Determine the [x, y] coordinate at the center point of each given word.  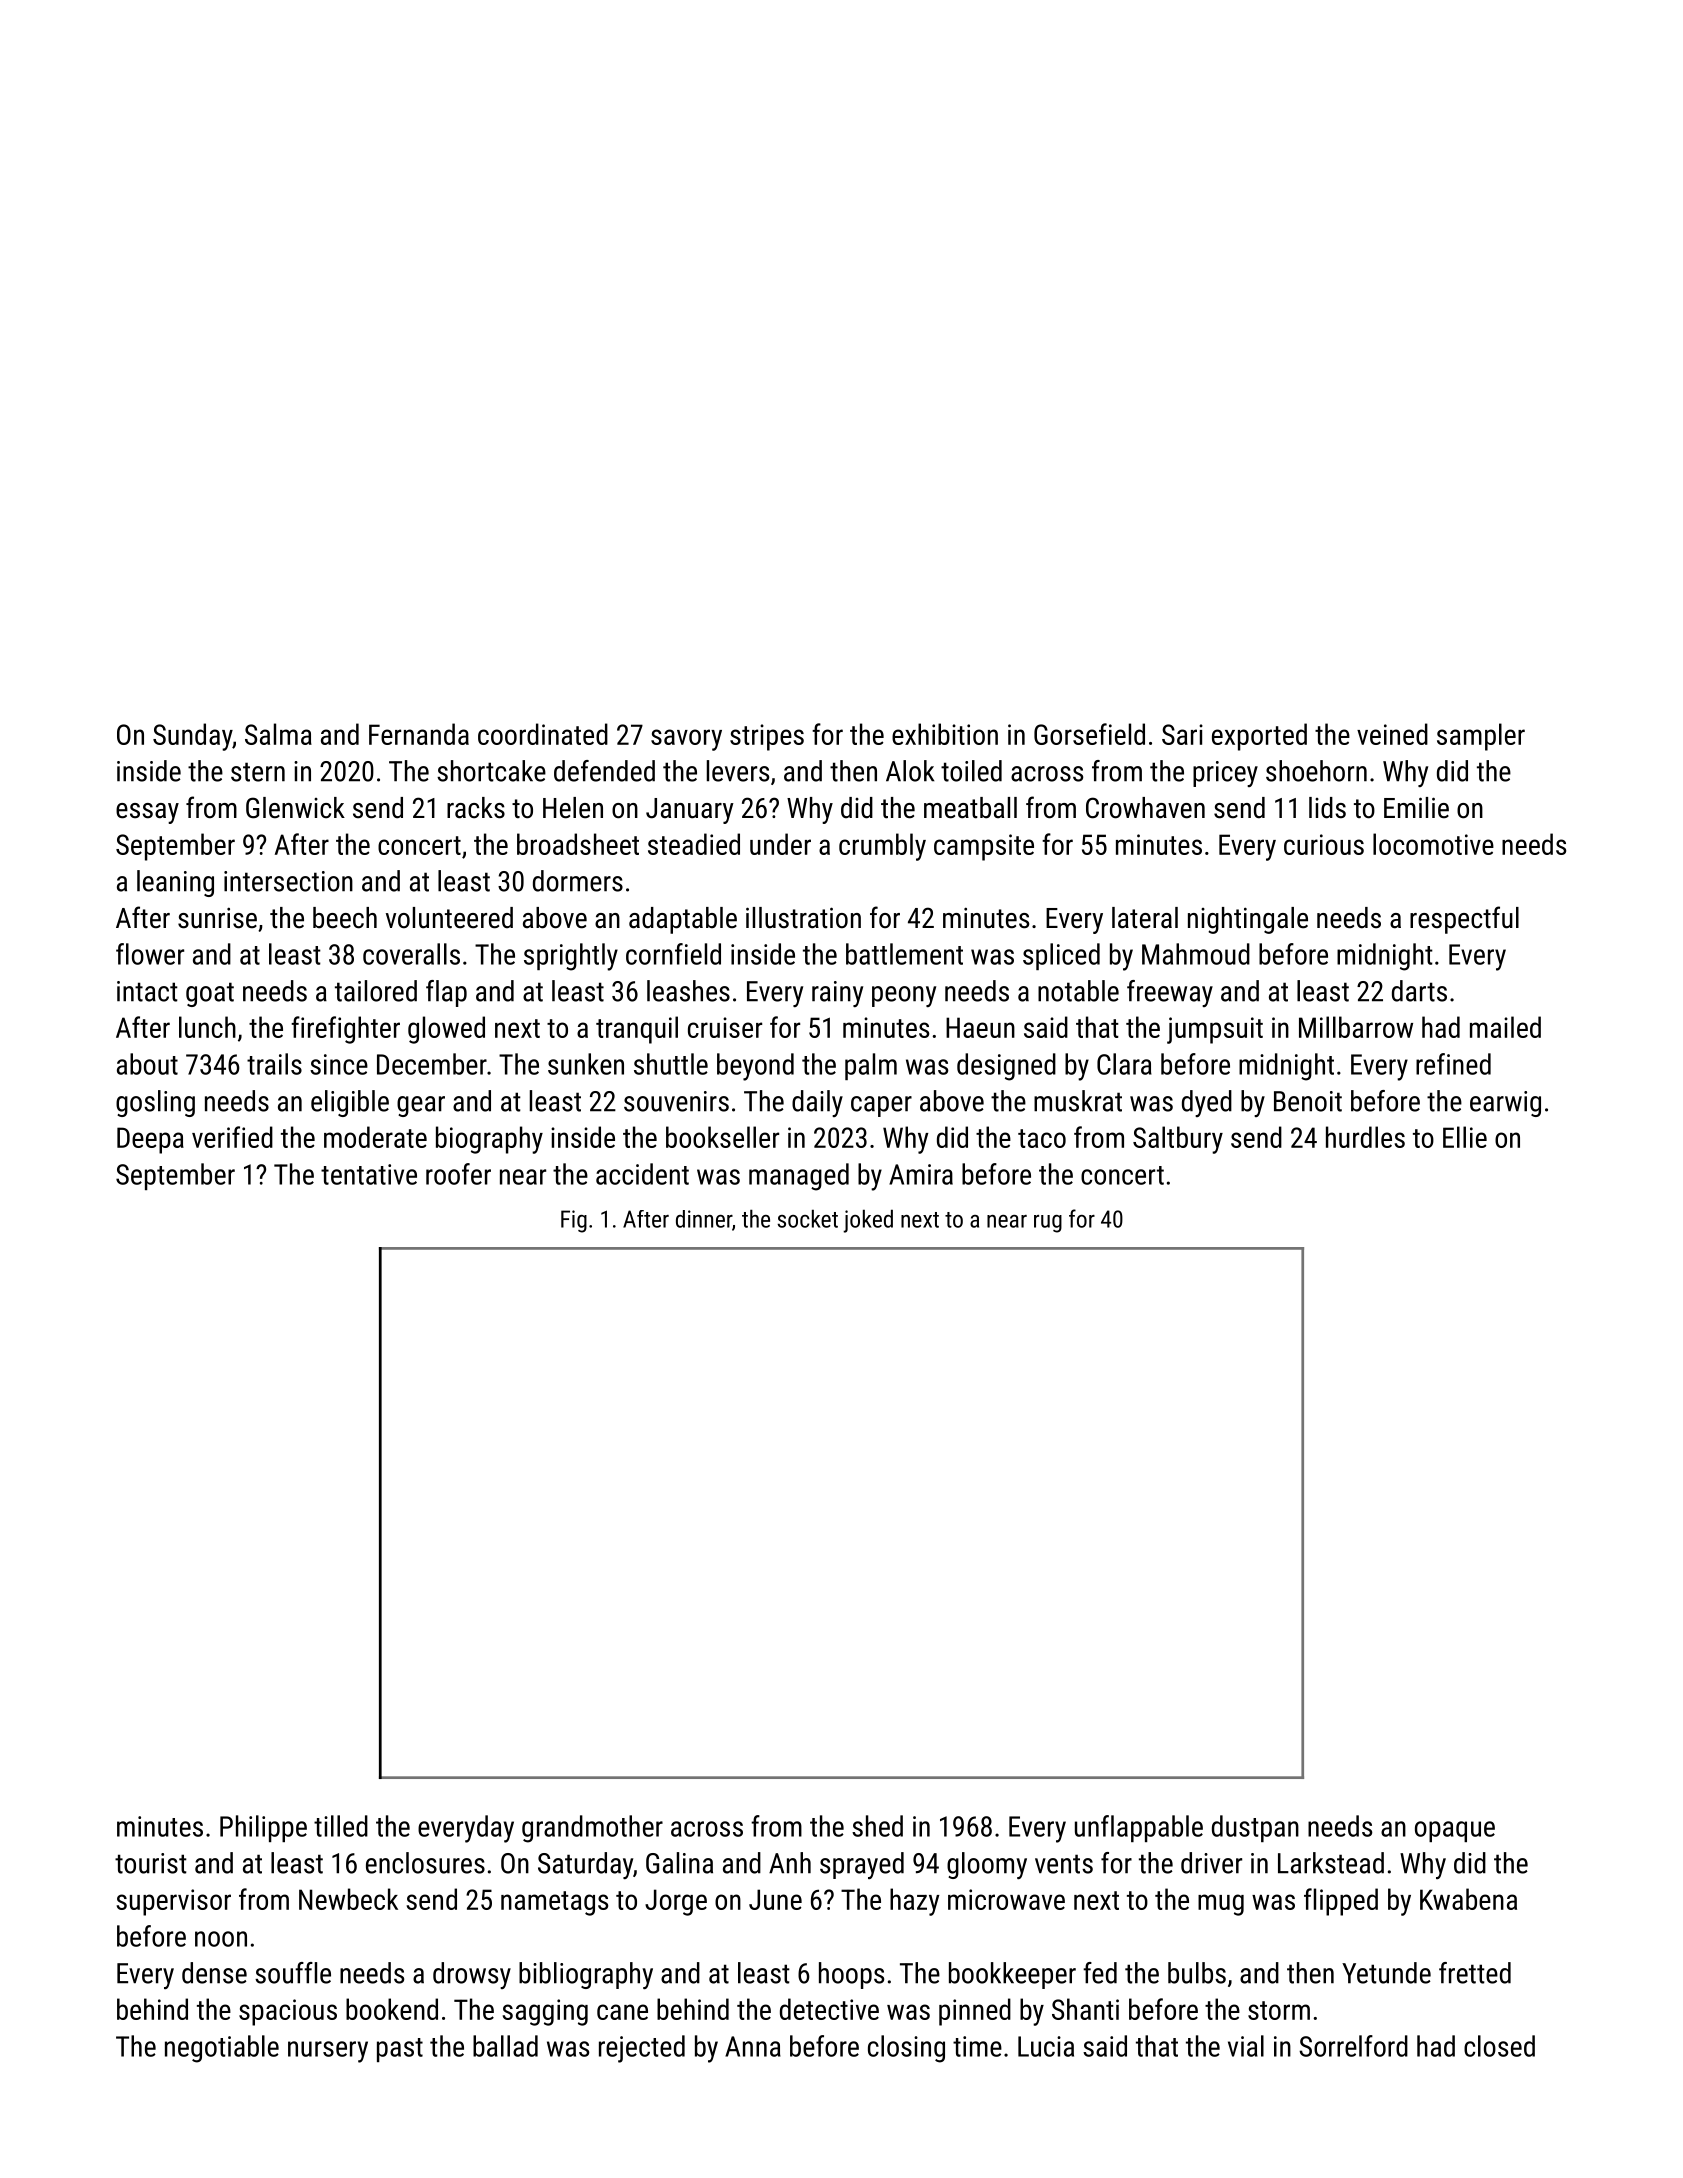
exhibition [945, 734]
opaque [1455, 1831]
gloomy [987, 1866]
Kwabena [1468, 1899]
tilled [341, 1826]
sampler [1481, 737]
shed [877, 1826]
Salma [278, 734]
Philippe [263, 1828]
